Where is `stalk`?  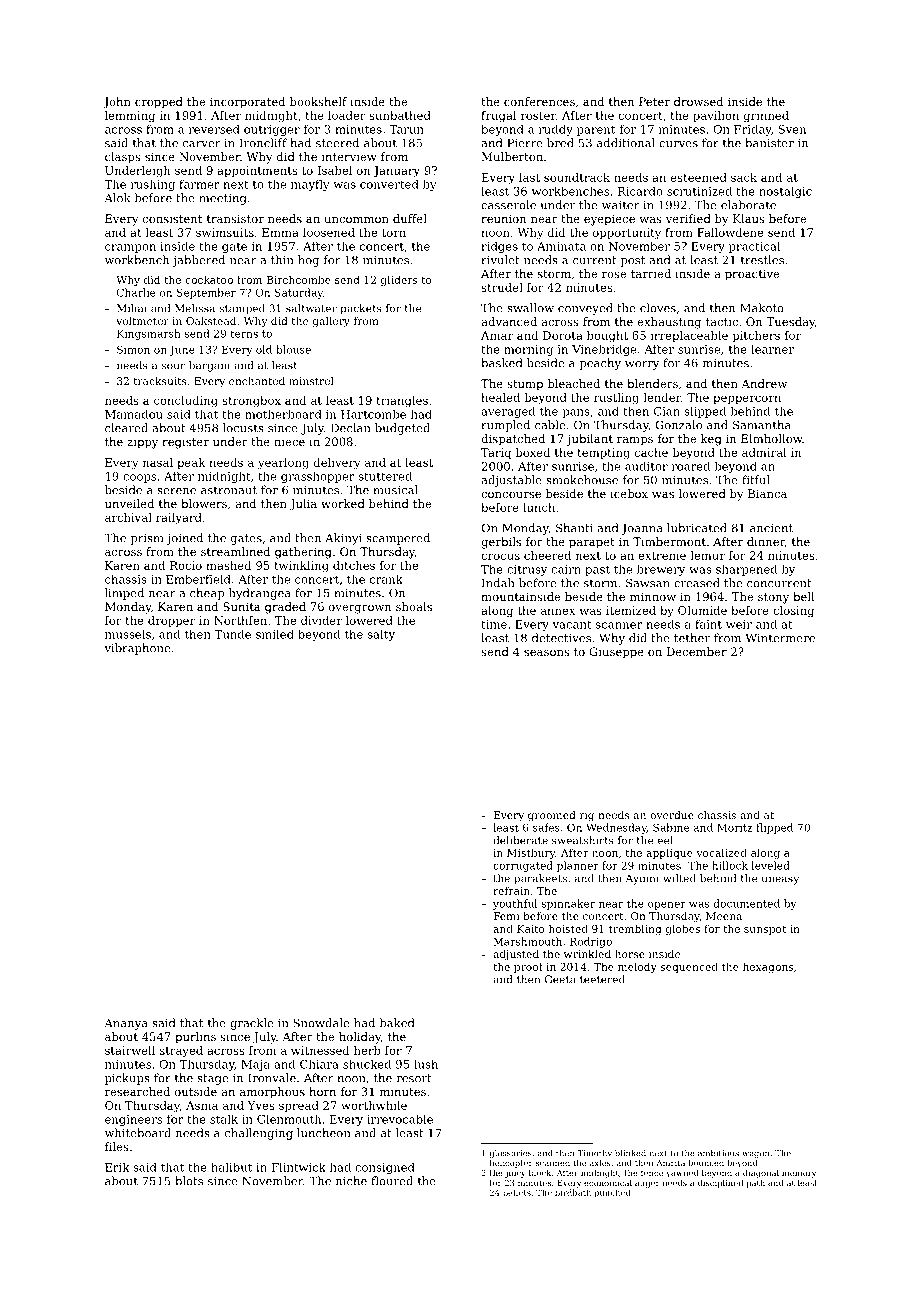
stalk is located at coordinates (224, 1119).
